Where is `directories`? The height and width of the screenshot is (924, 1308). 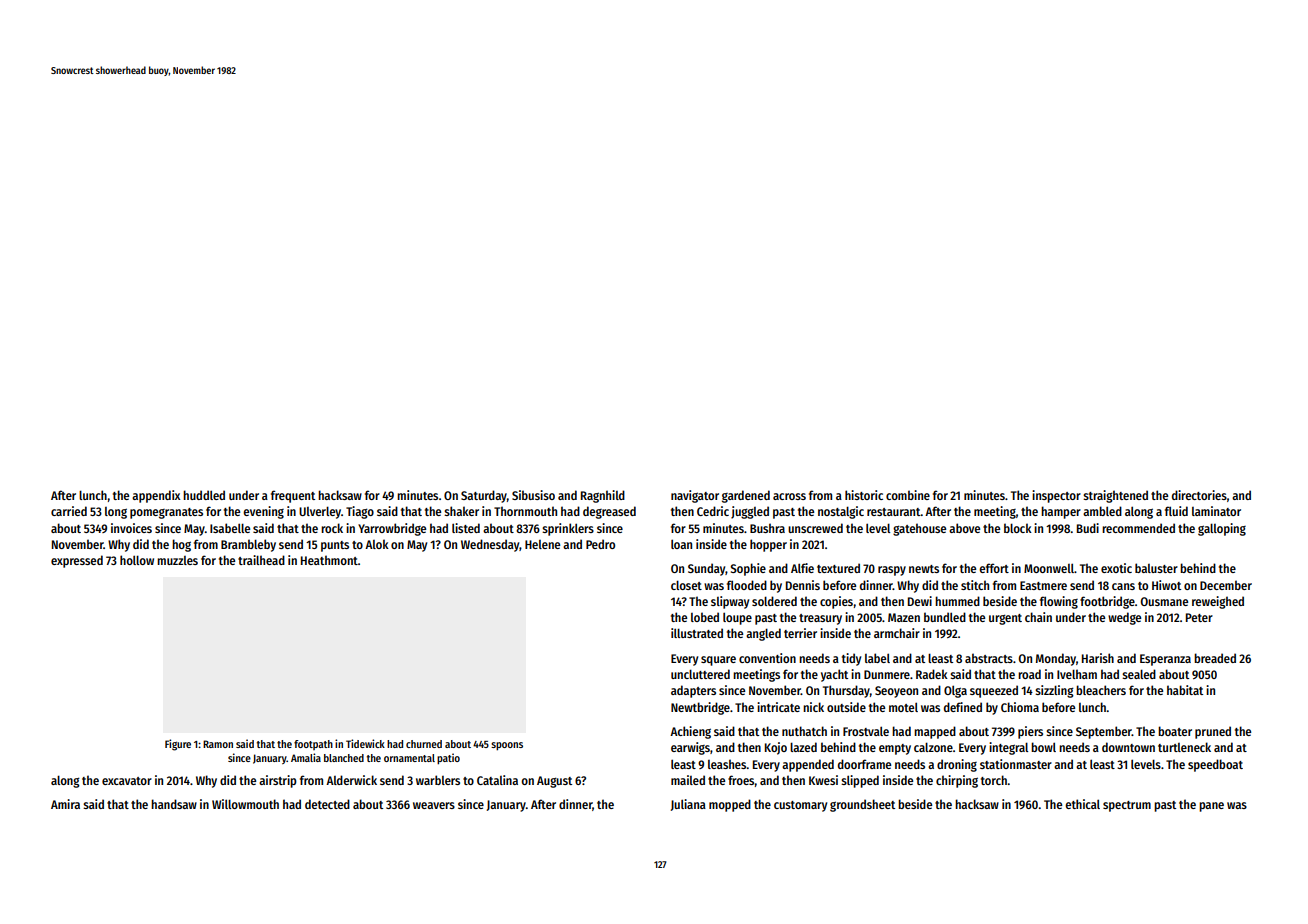 directories is located at coordinates (1199, 495).
